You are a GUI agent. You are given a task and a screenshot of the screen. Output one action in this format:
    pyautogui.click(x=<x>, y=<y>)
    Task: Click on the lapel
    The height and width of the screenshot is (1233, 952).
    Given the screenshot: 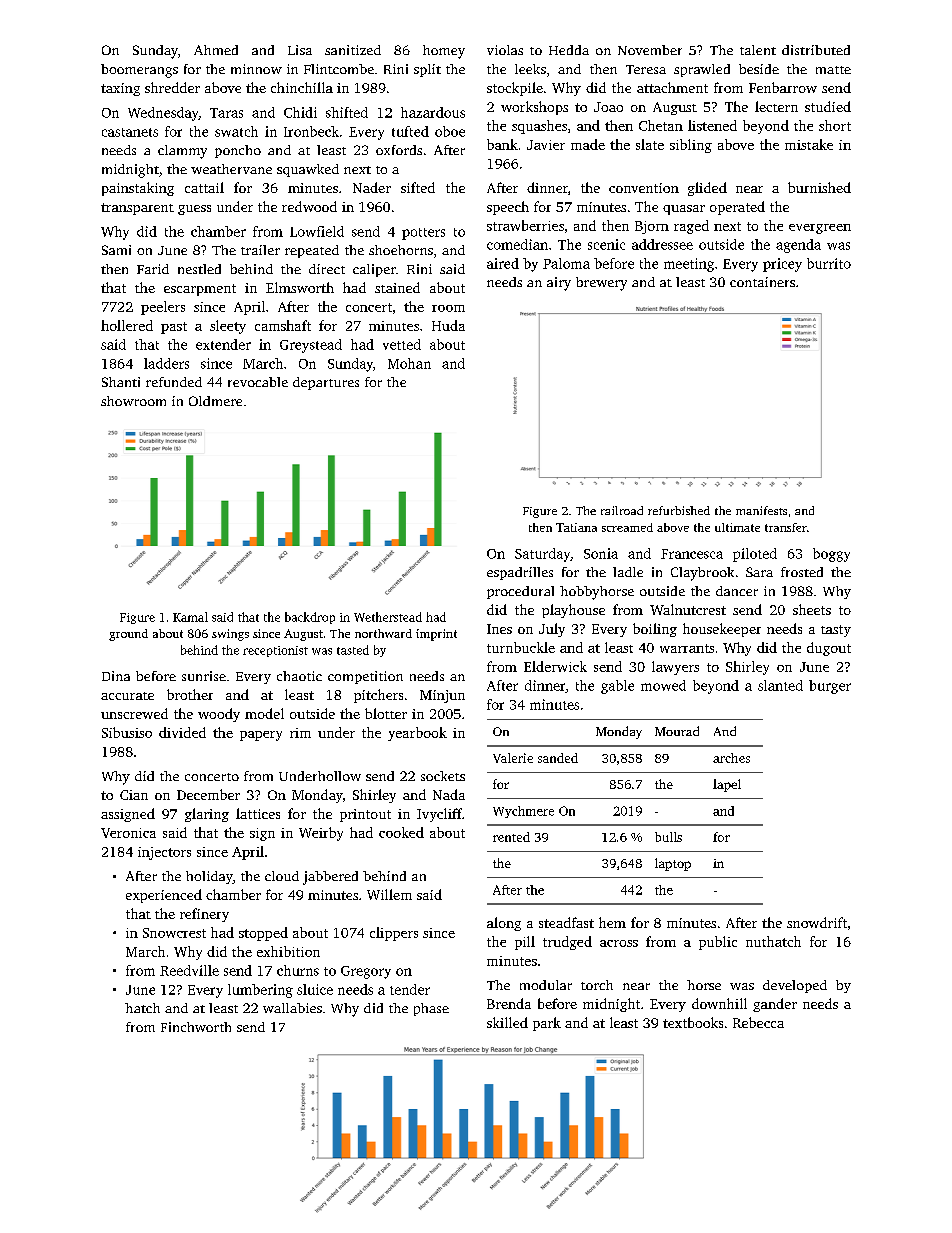 What is the action you would take?
    pyautogui.click(x=727, y=785)
